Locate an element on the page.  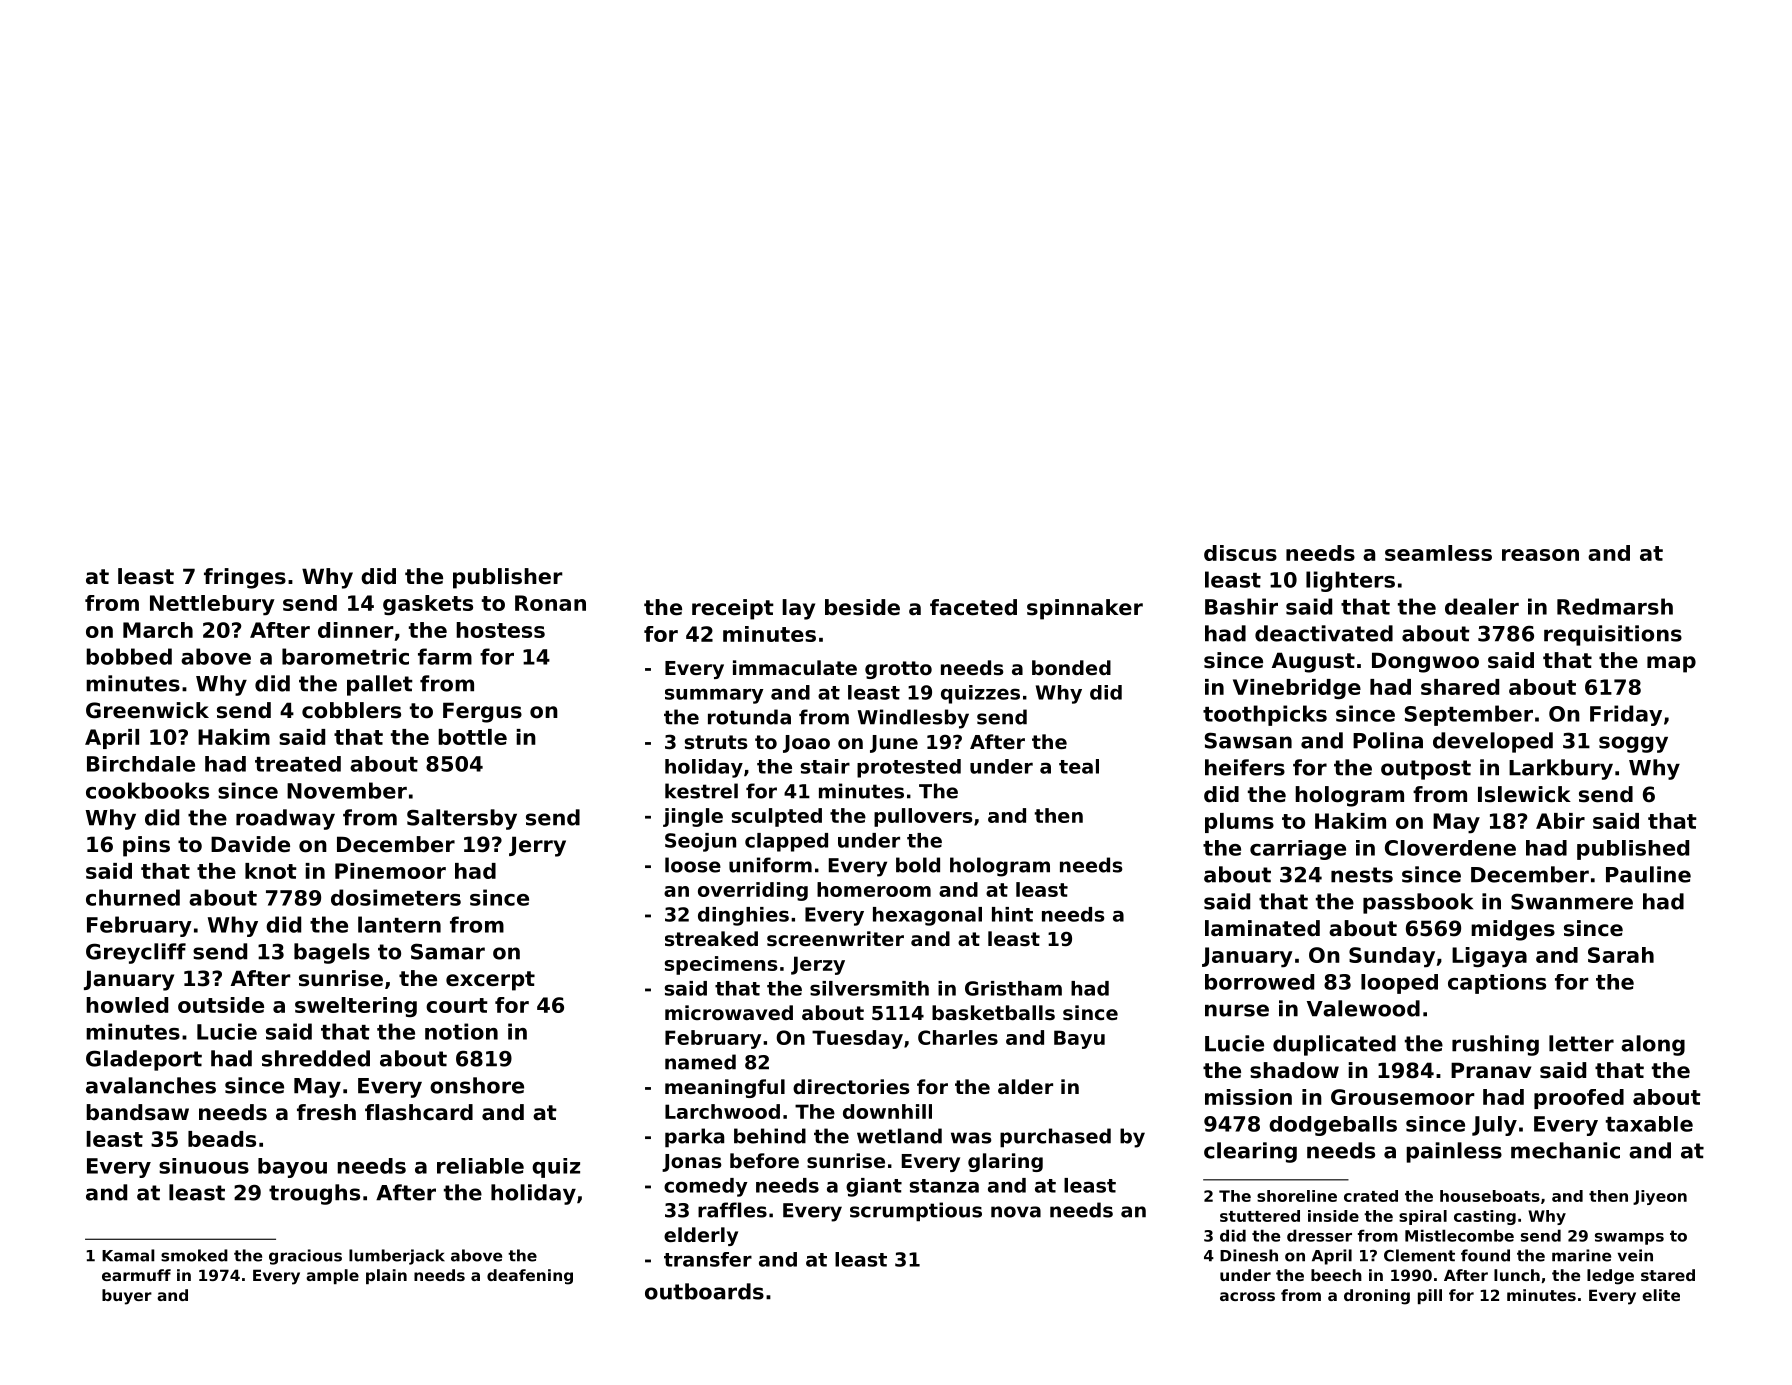
Kamal is located at coordinates (128, 1255).
